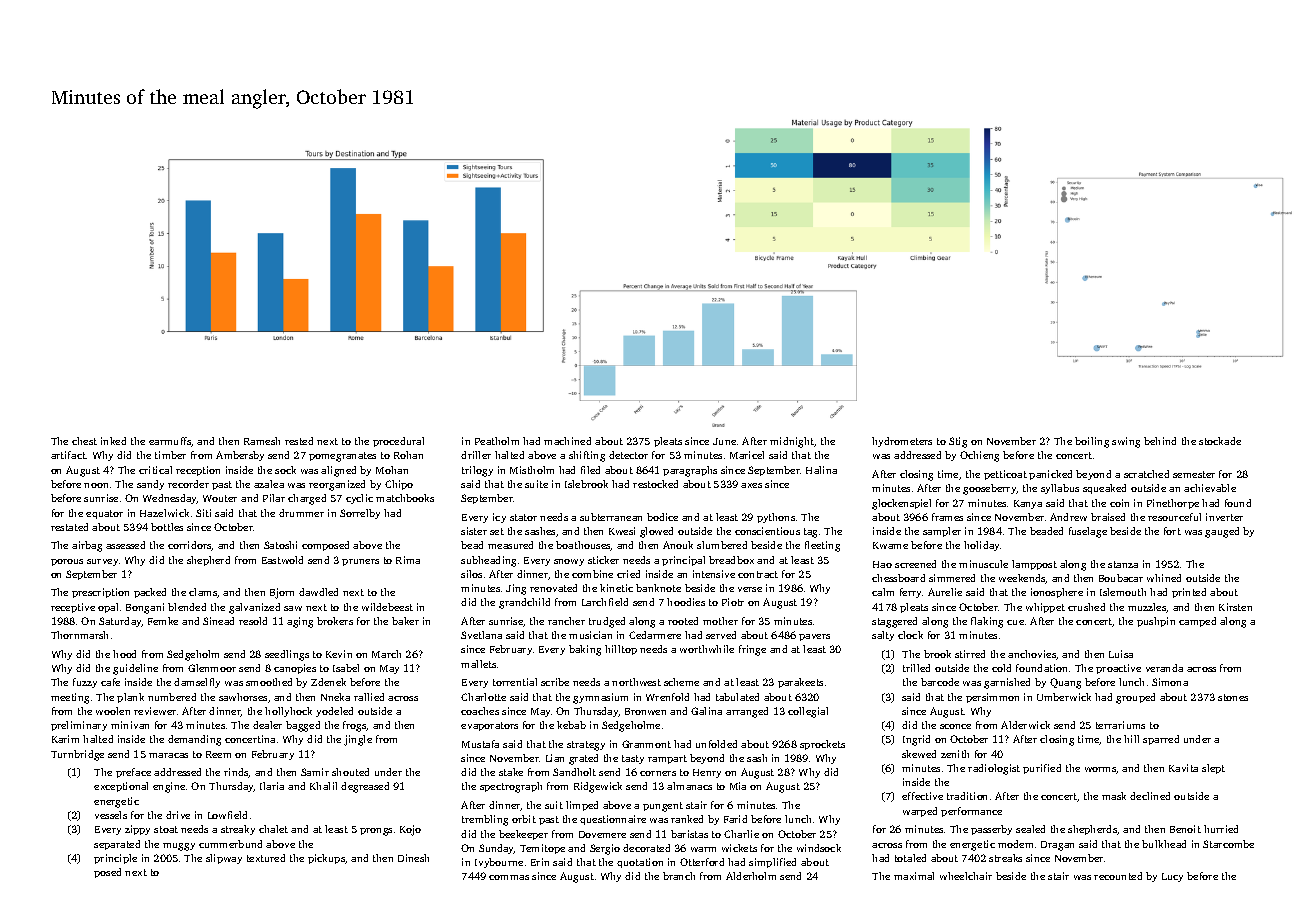 This screenshot has height=924, width=1308. What do you see at coordinates (318, 592) in the screenshot?
I see `dawdled` at bounding box center [318, 592].
